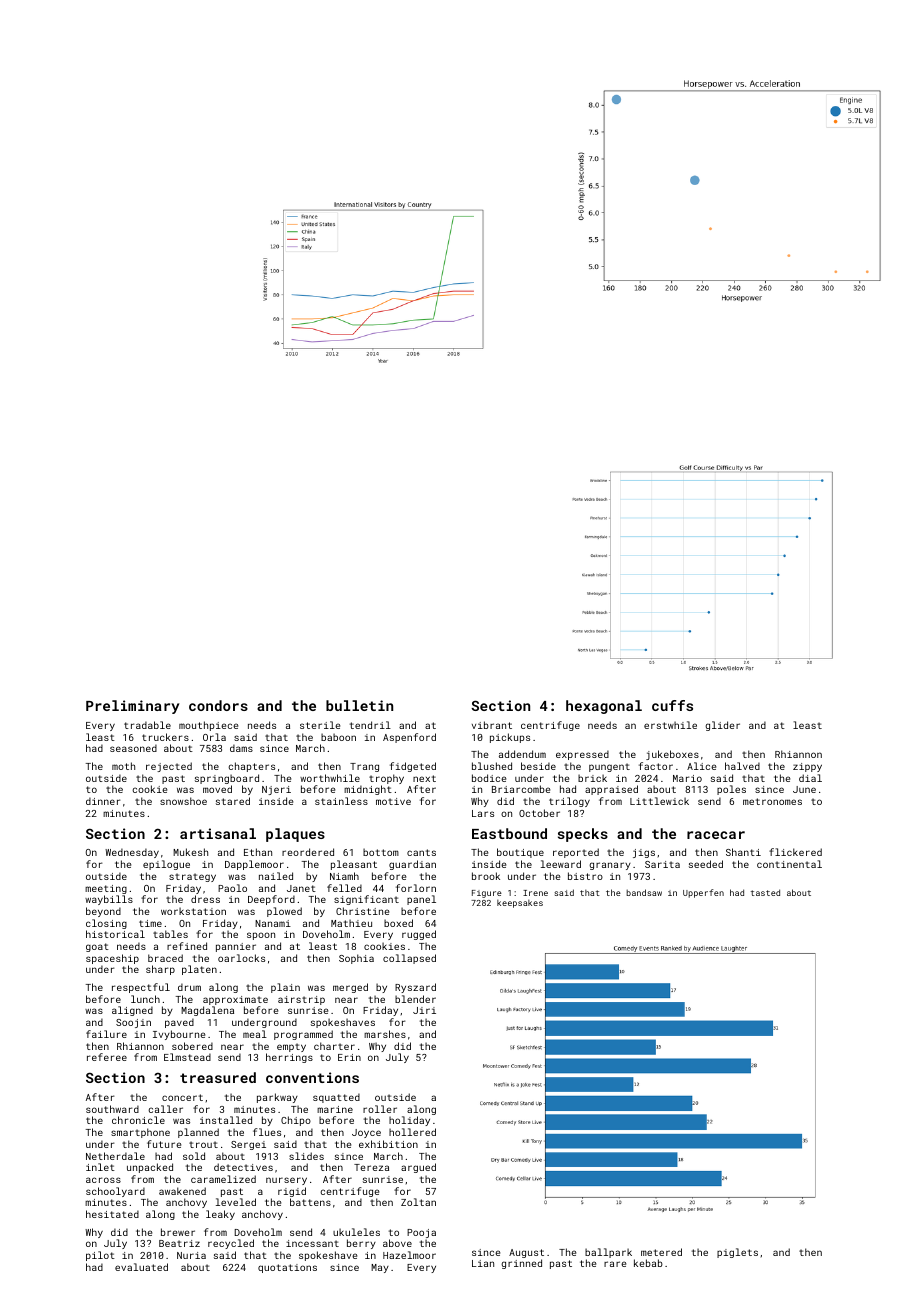 The width and height of the document is (908, 1316). Describe the element at coordinates (385, 1034) in the document. I see `marshes` at that location.
